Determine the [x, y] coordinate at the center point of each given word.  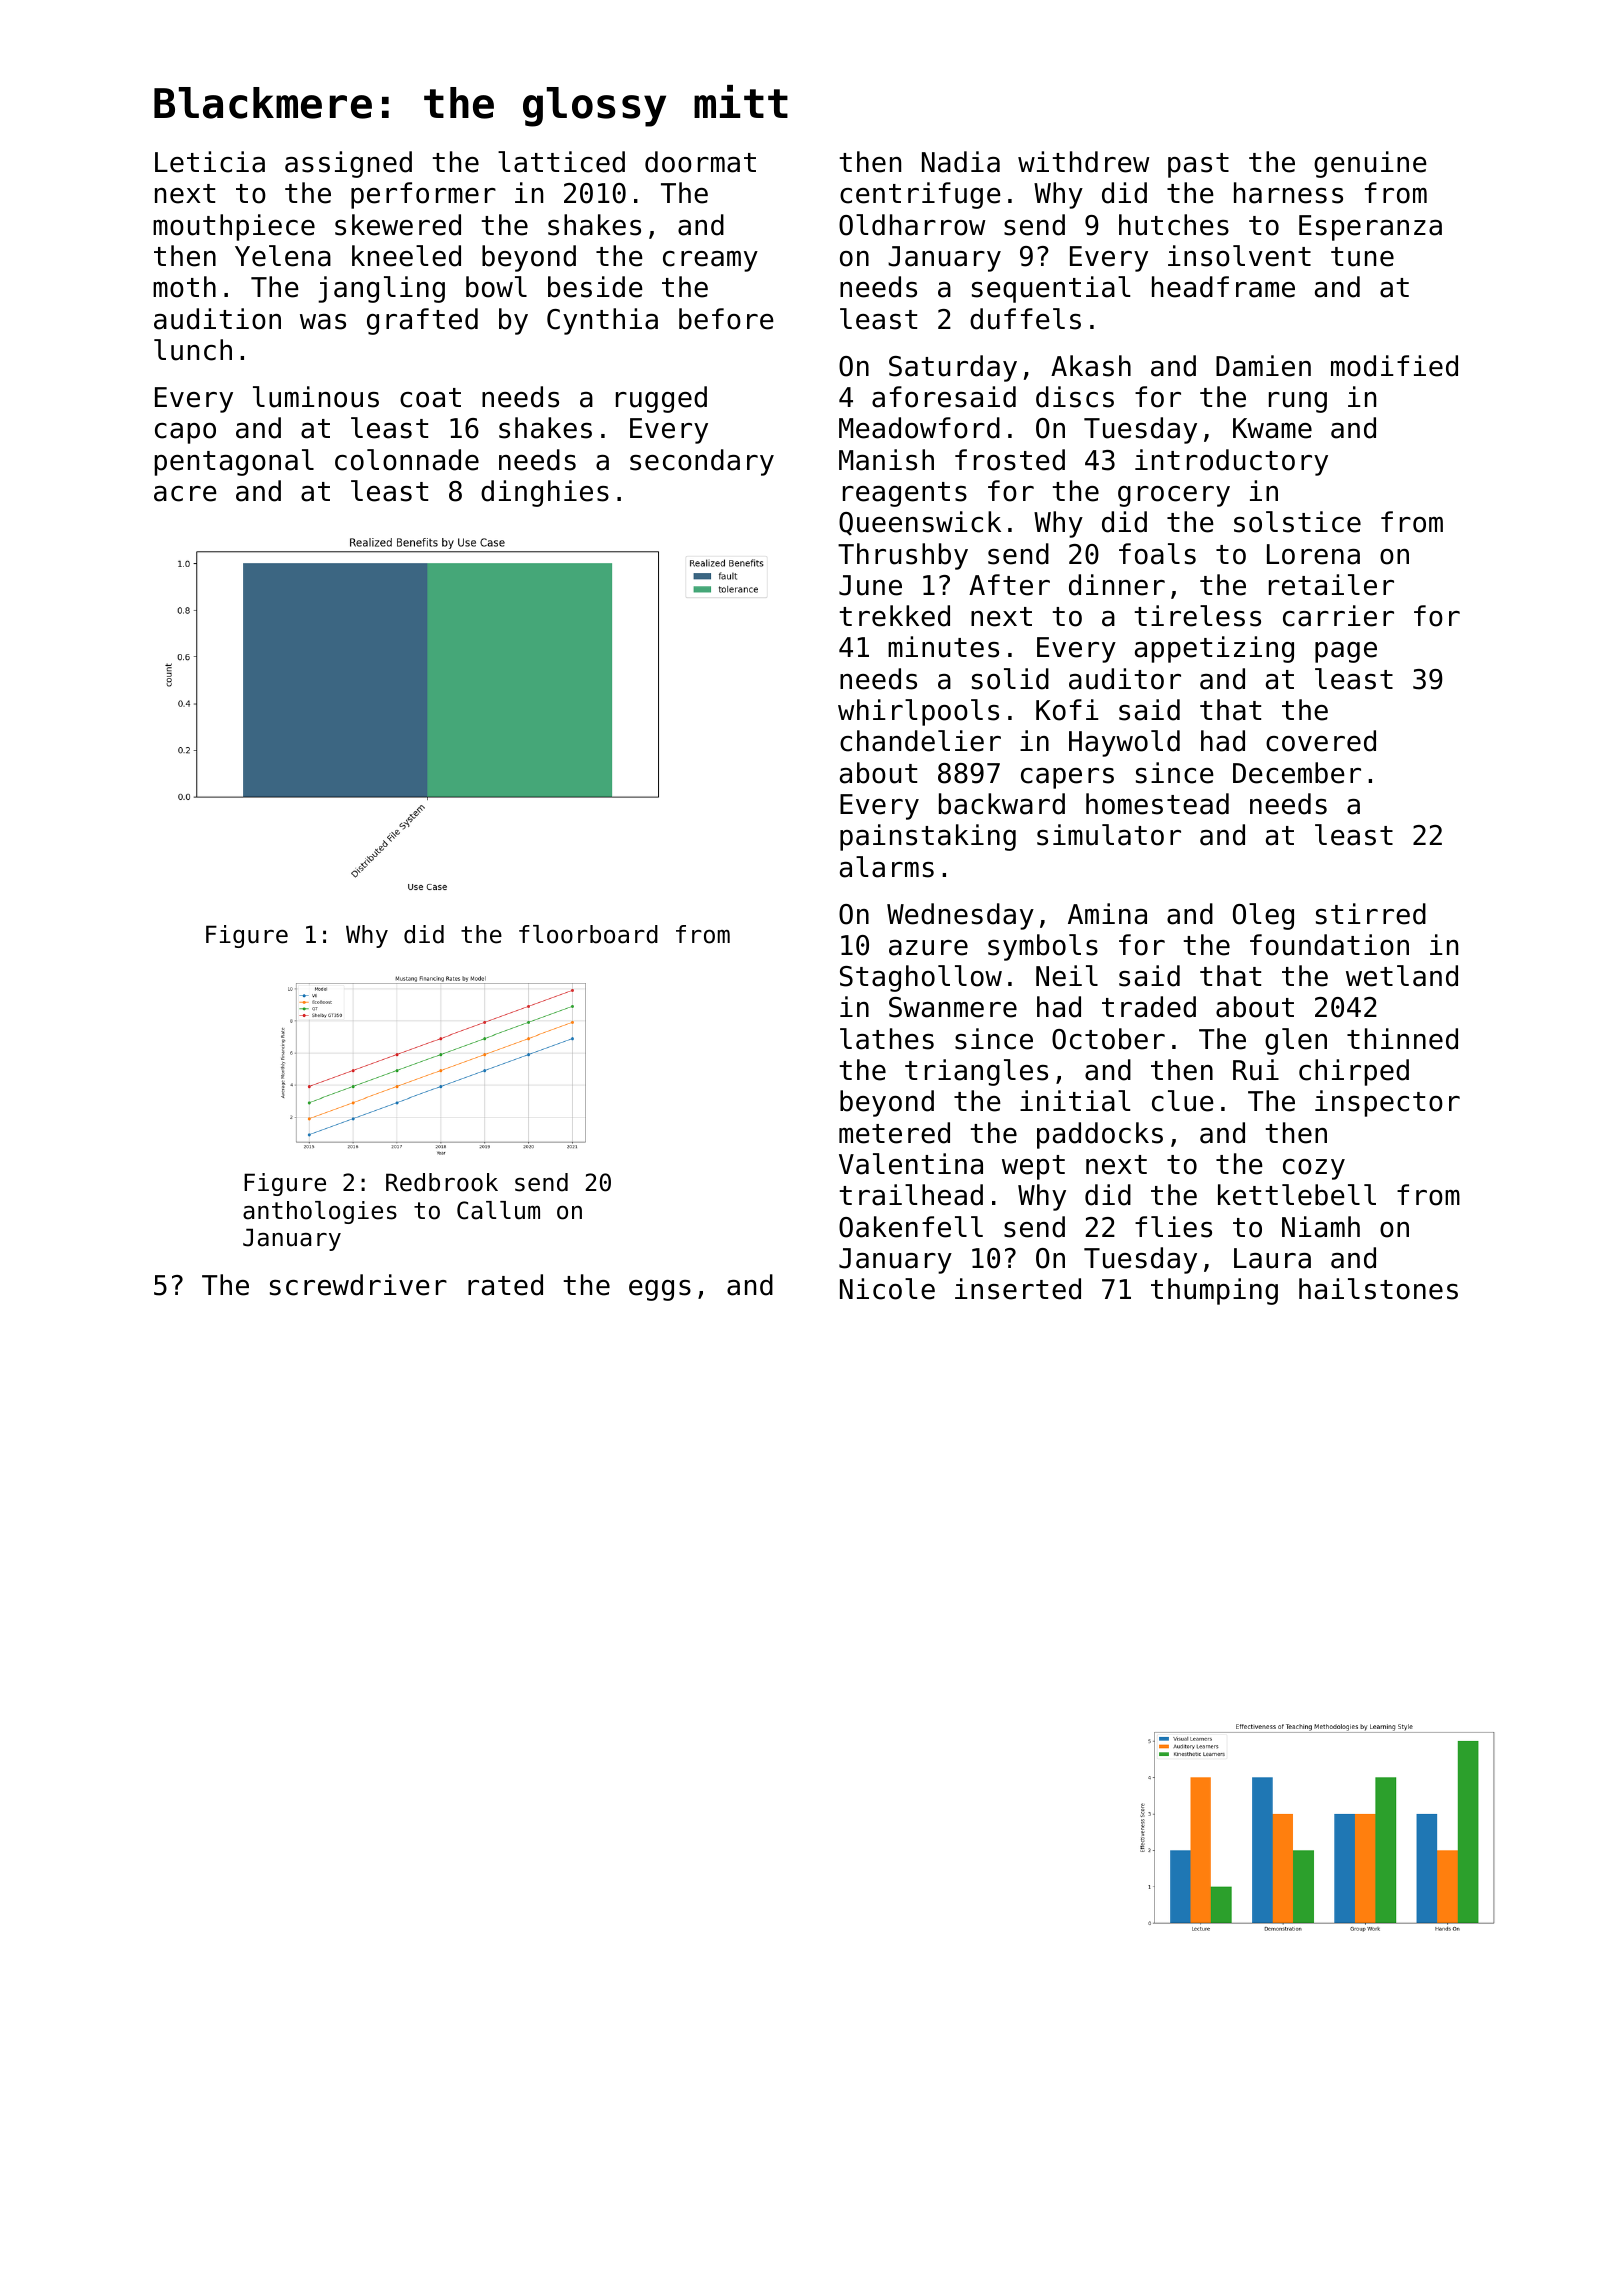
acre [185, 494]
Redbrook [442, 1182]
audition [217, 319]
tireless [1197, 616]
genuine [1370, 164]
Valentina [911, 1164]
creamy [710, 261]
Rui [1256, 1070]
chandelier [920, 741]
